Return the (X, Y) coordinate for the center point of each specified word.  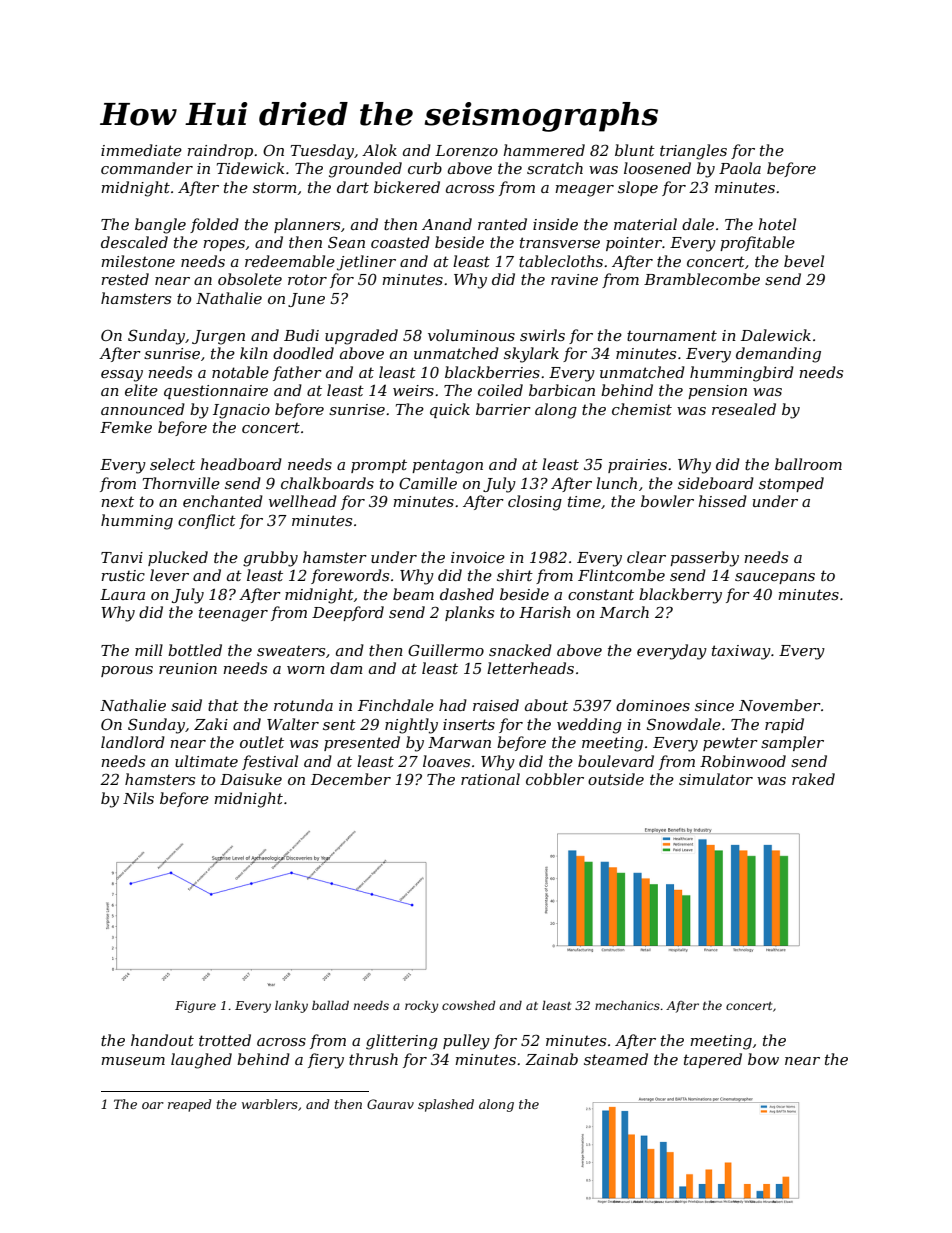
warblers (270, 1104)
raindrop (220, 151)
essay (122, 376)
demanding (778, 355)
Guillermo (446, 650)
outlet (262, 742)
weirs (413, 390)
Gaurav (390, 1104)
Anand (447, 224)
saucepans (775, 578)
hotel (777, 224)
